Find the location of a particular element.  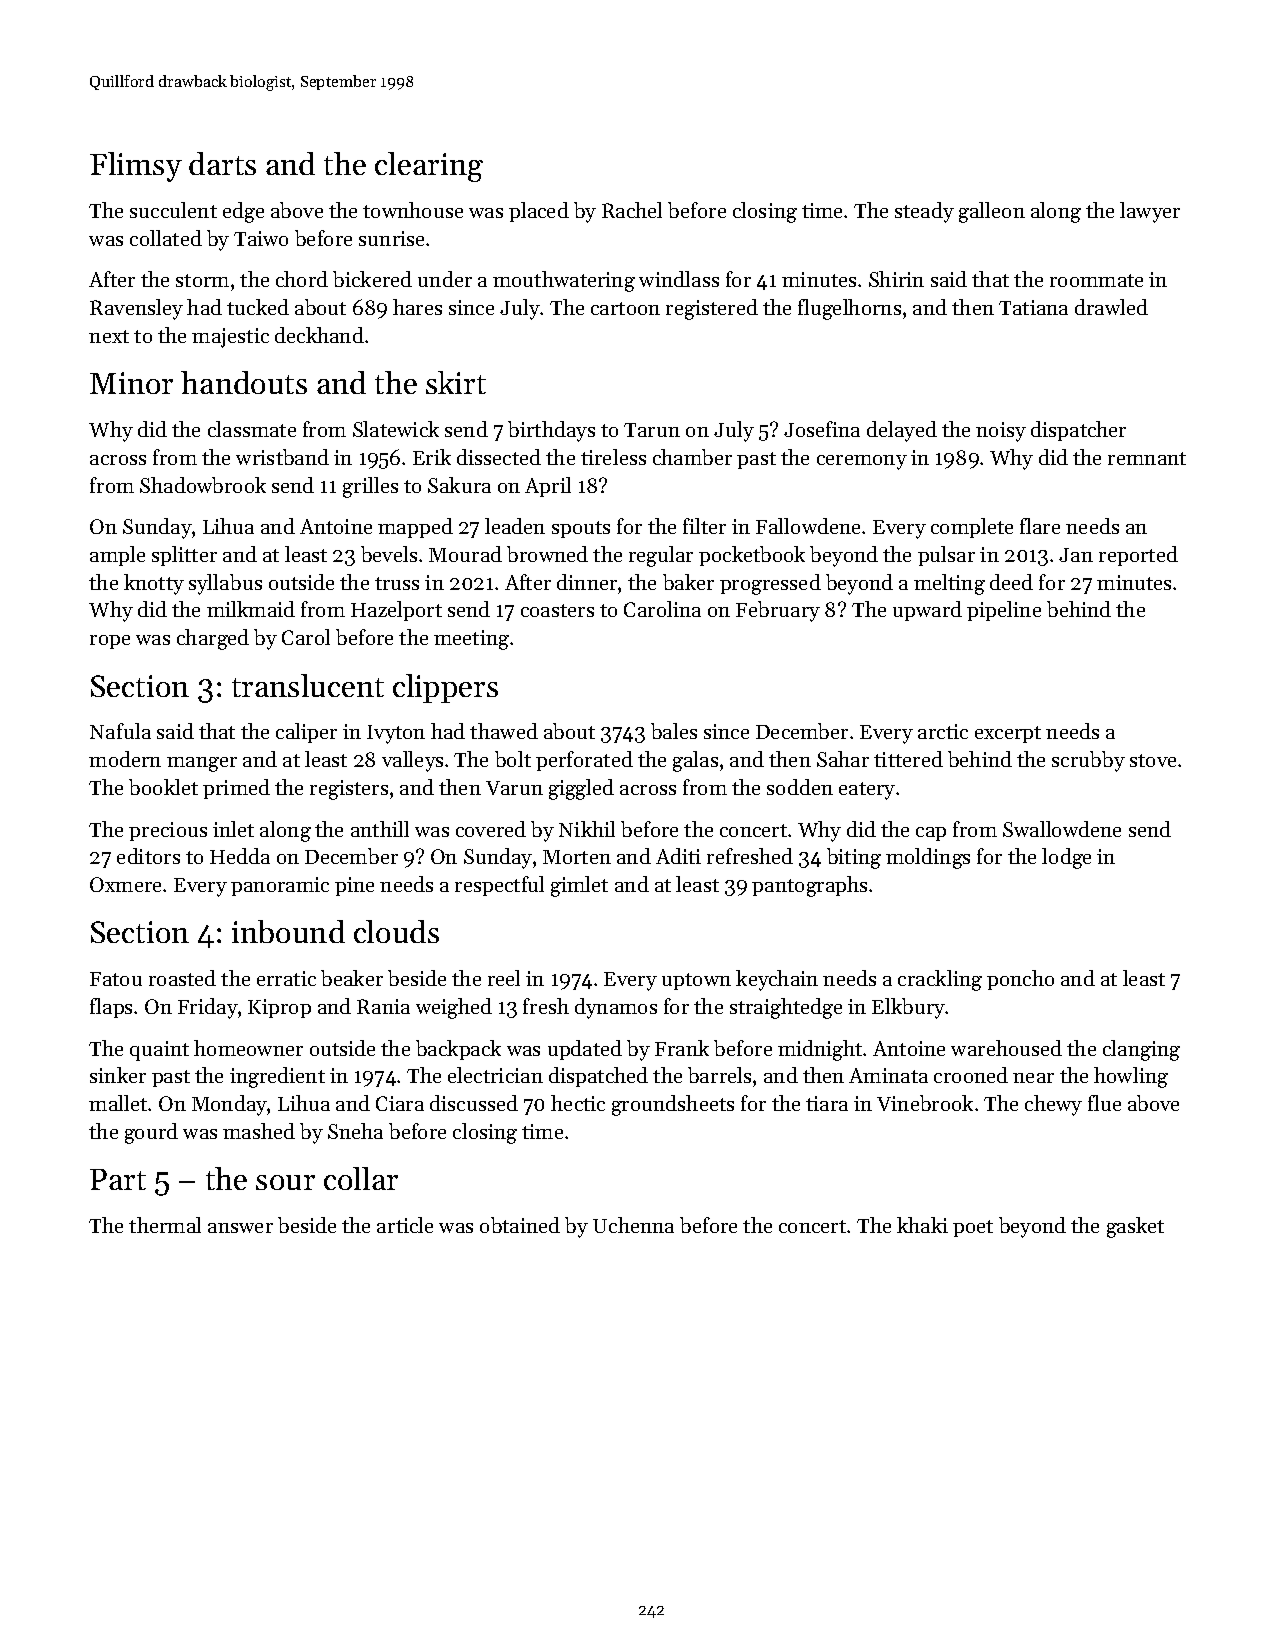

noisy is located at coordinates (1001, 432).
